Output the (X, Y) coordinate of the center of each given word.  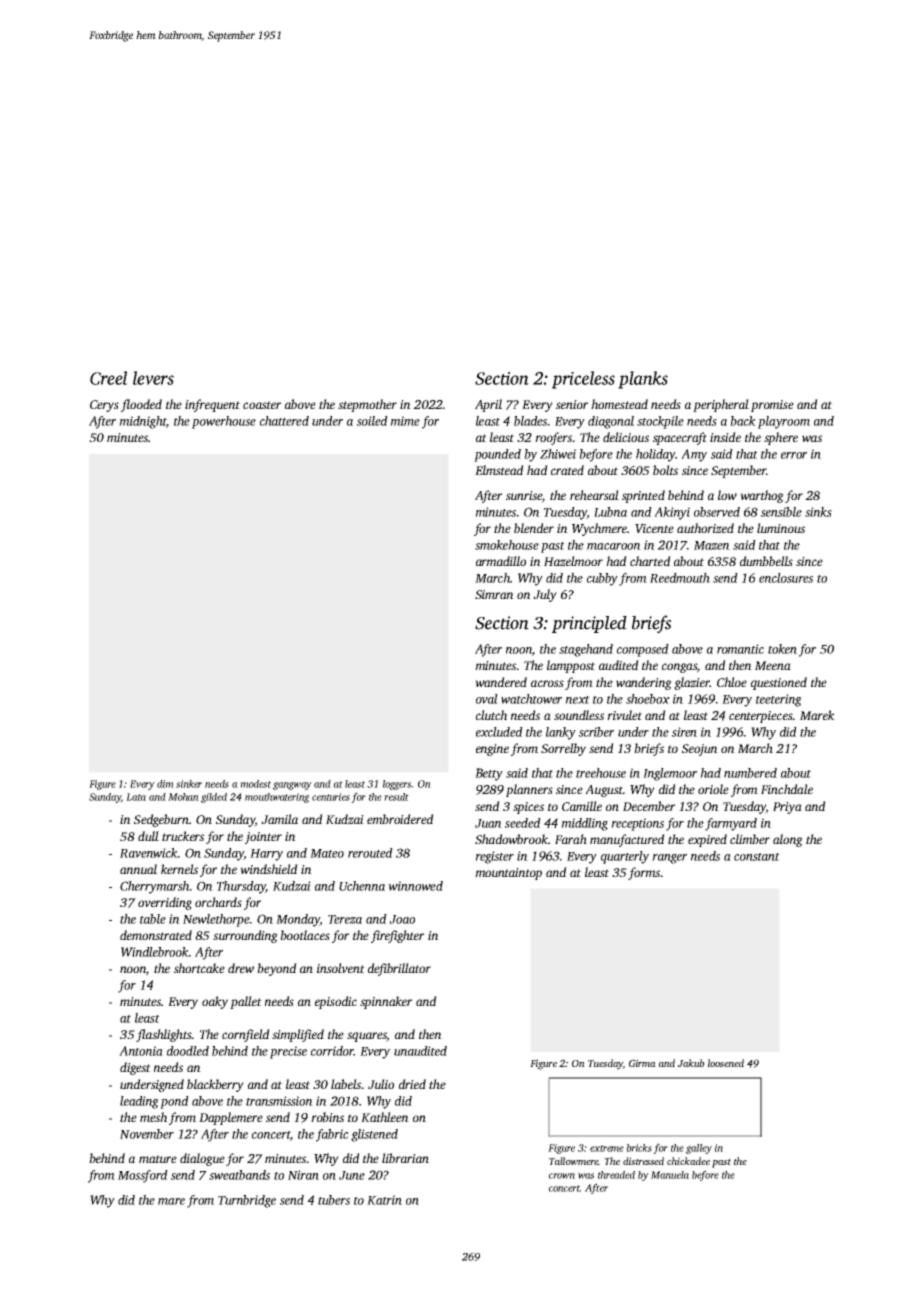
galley (699, 1149)
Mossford (143, 1176)
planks (643, 380)
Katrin (384, 1200)
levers (153, 378)
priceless (583, 380)
